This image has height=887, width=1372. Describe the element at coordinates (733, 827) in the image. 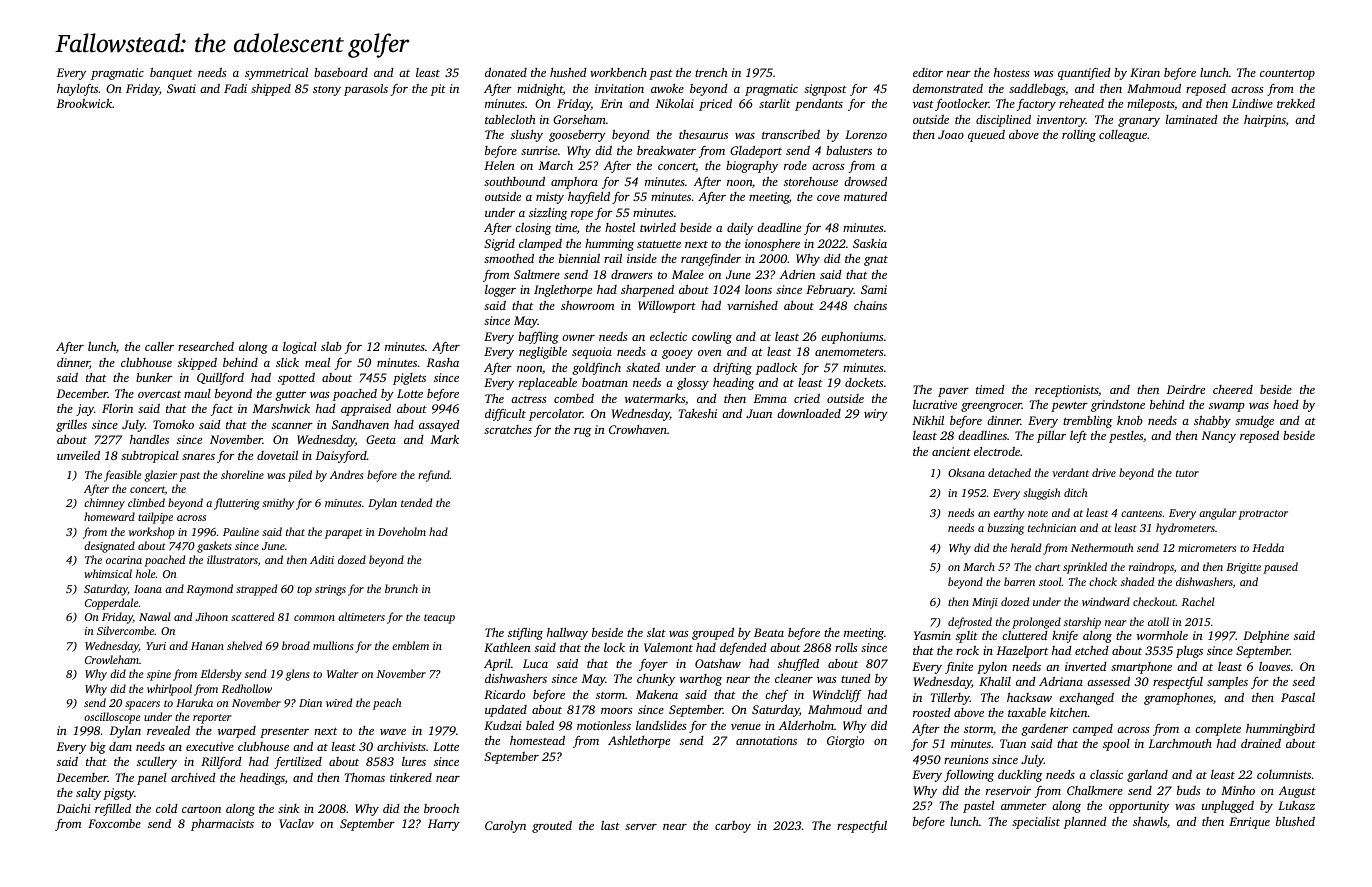

I see `carboy` at that location.
